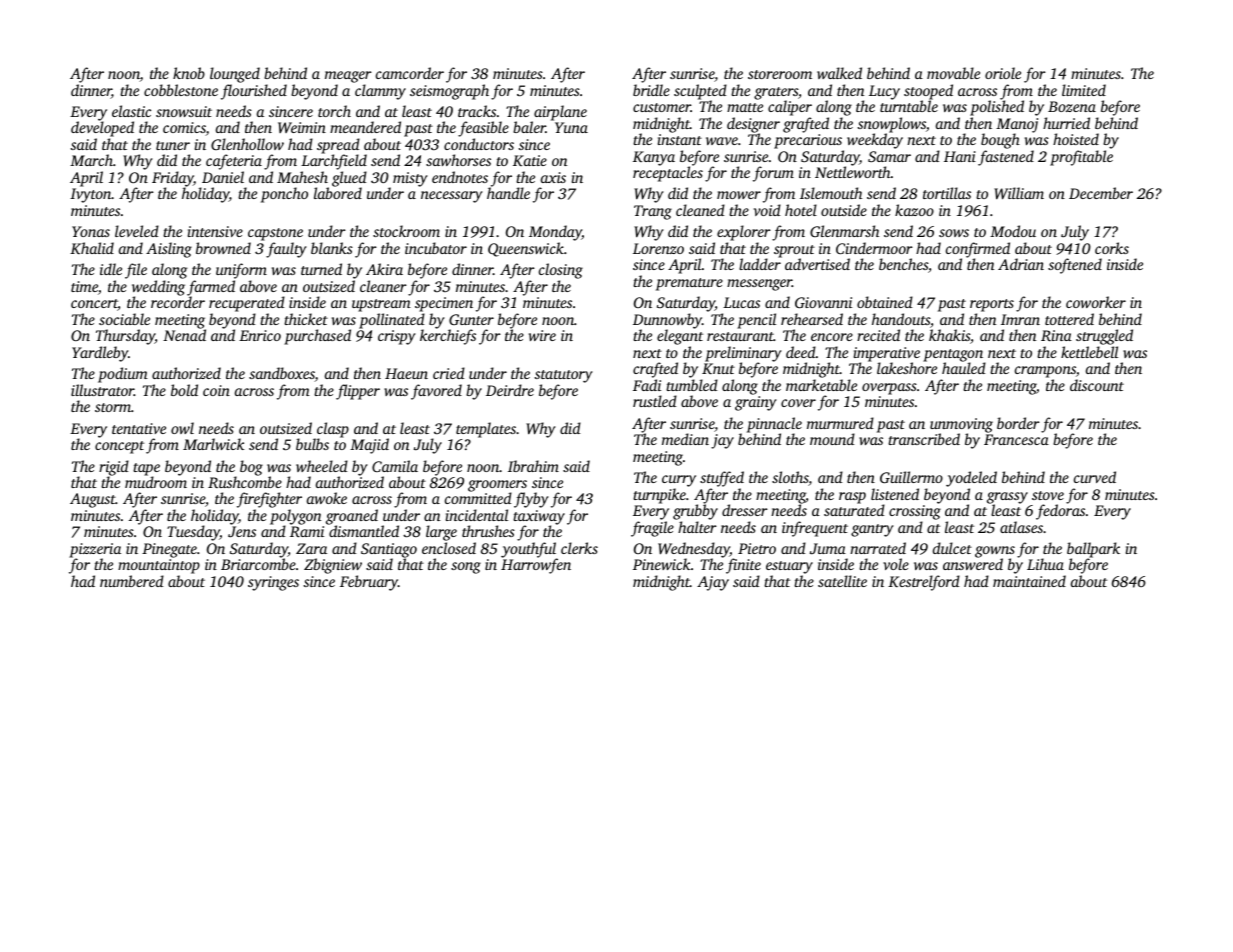 This document has height=952, width=1233. I want to click on August, so click(93, 500).
